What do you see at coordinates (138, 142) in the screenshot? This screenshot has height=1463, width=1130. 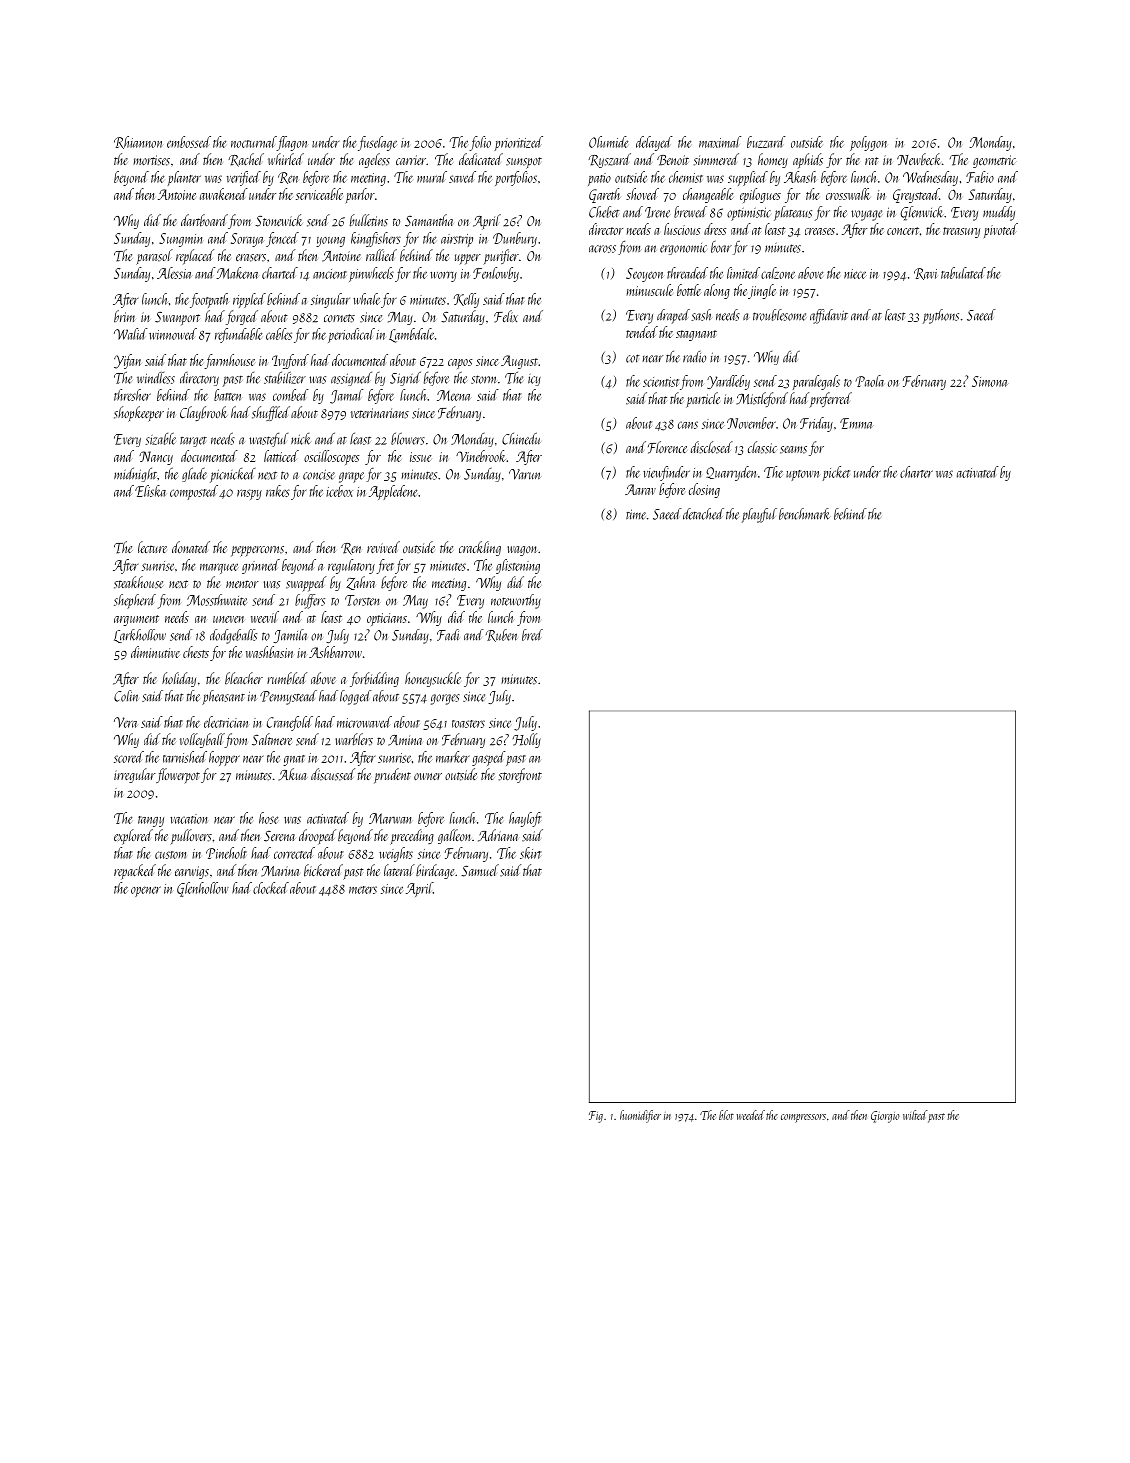 I see `Rhiannon` at bounding box center [138, 142].
